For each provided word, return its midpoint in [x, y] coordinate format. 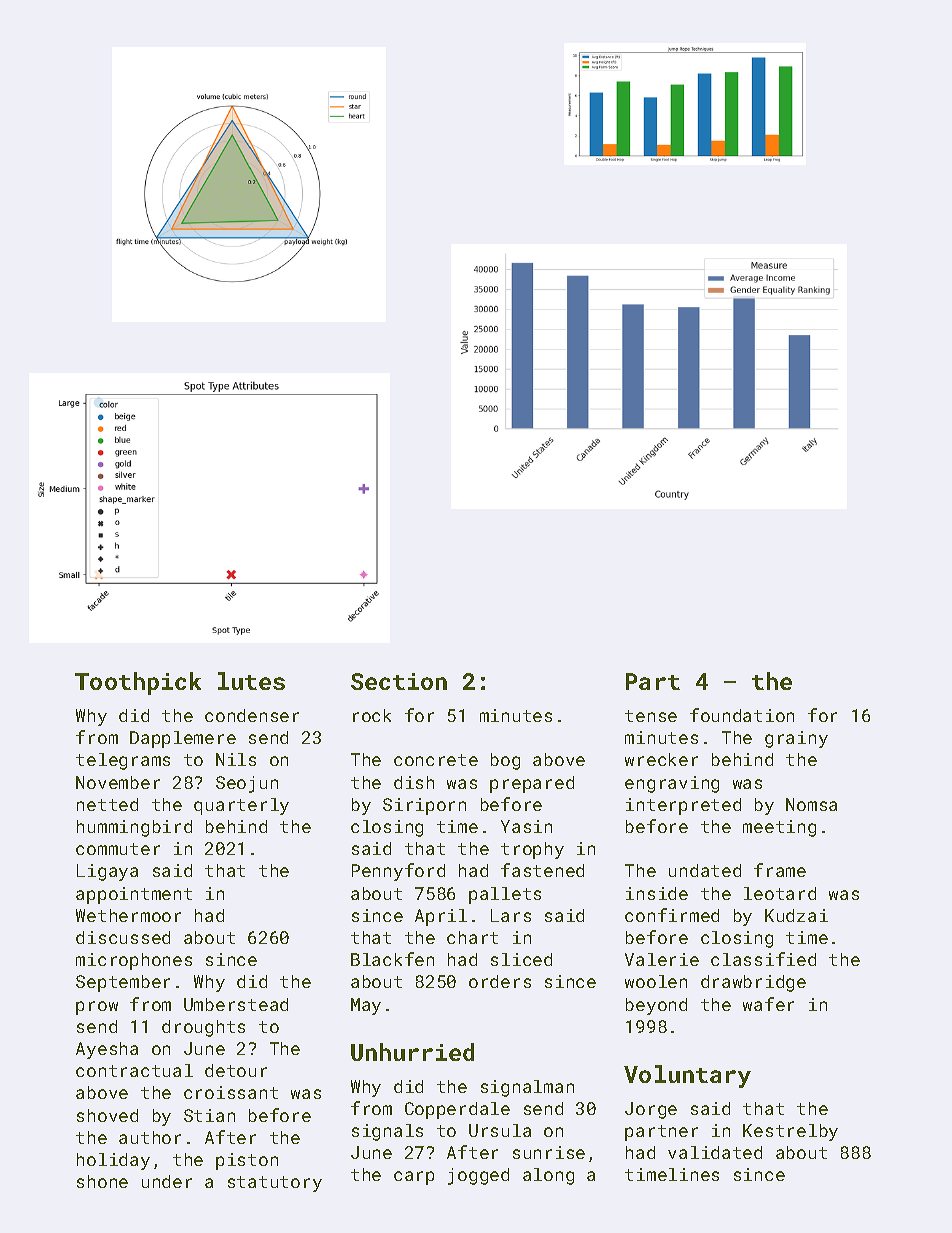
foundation [742, 715]
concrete [436, 760]
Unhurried [412, 1052]
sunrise [549, 1152]
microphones [134, 961]
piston [247, 1161]
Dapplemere [183, 739]
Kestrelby [790, 1132]
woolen [656, 981]
